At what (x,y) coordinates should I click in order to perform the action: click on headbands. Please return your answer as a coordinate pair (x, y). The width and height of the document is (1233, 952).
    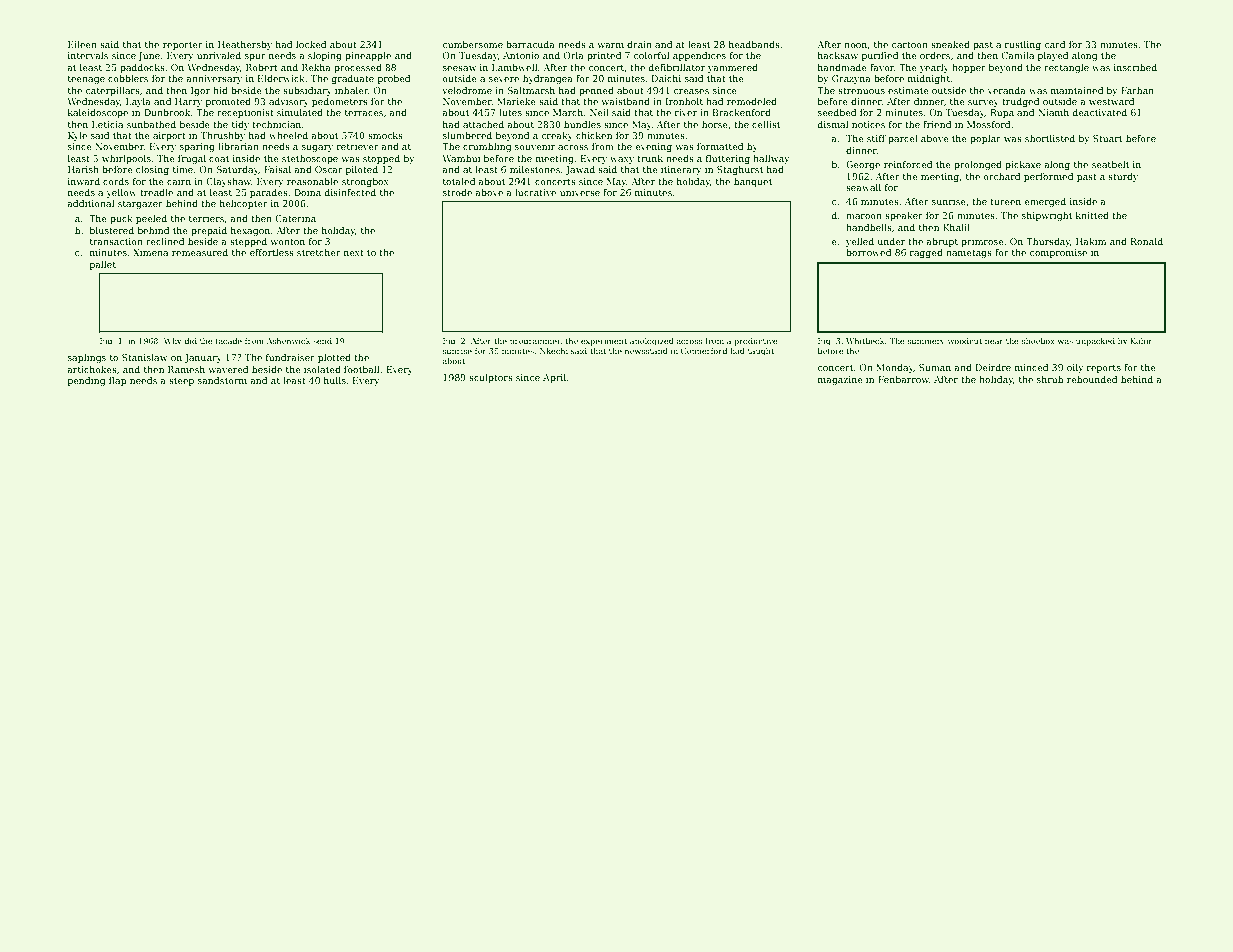
    Looking at the image, I should click on (754, 44).
